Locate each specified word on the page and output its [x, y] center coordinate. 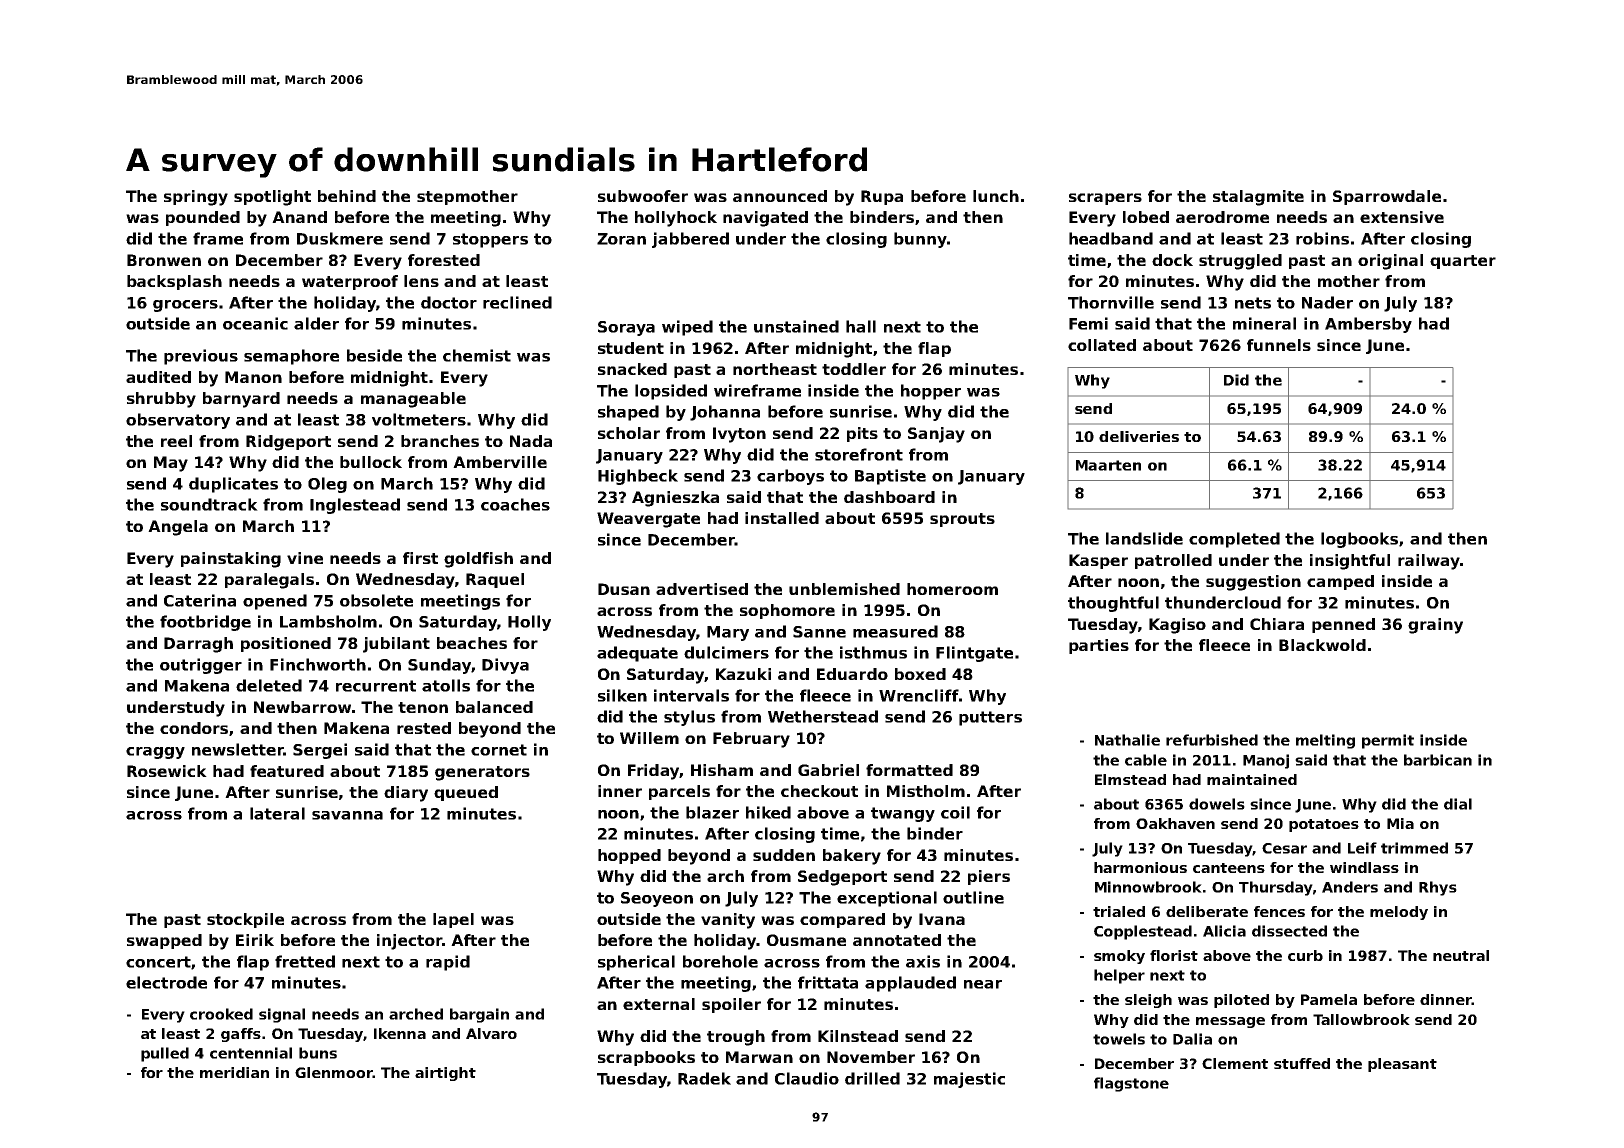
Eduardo [852, 674]
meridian [234, 1072]
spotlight [272, 198]
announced [780, 196]
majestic [969, 1080]
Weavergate [648, 520]
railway [1429, 562]
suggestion [1253, 583]
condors [194, 728]
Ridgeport [288, 443]
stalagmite [1258, 198]
